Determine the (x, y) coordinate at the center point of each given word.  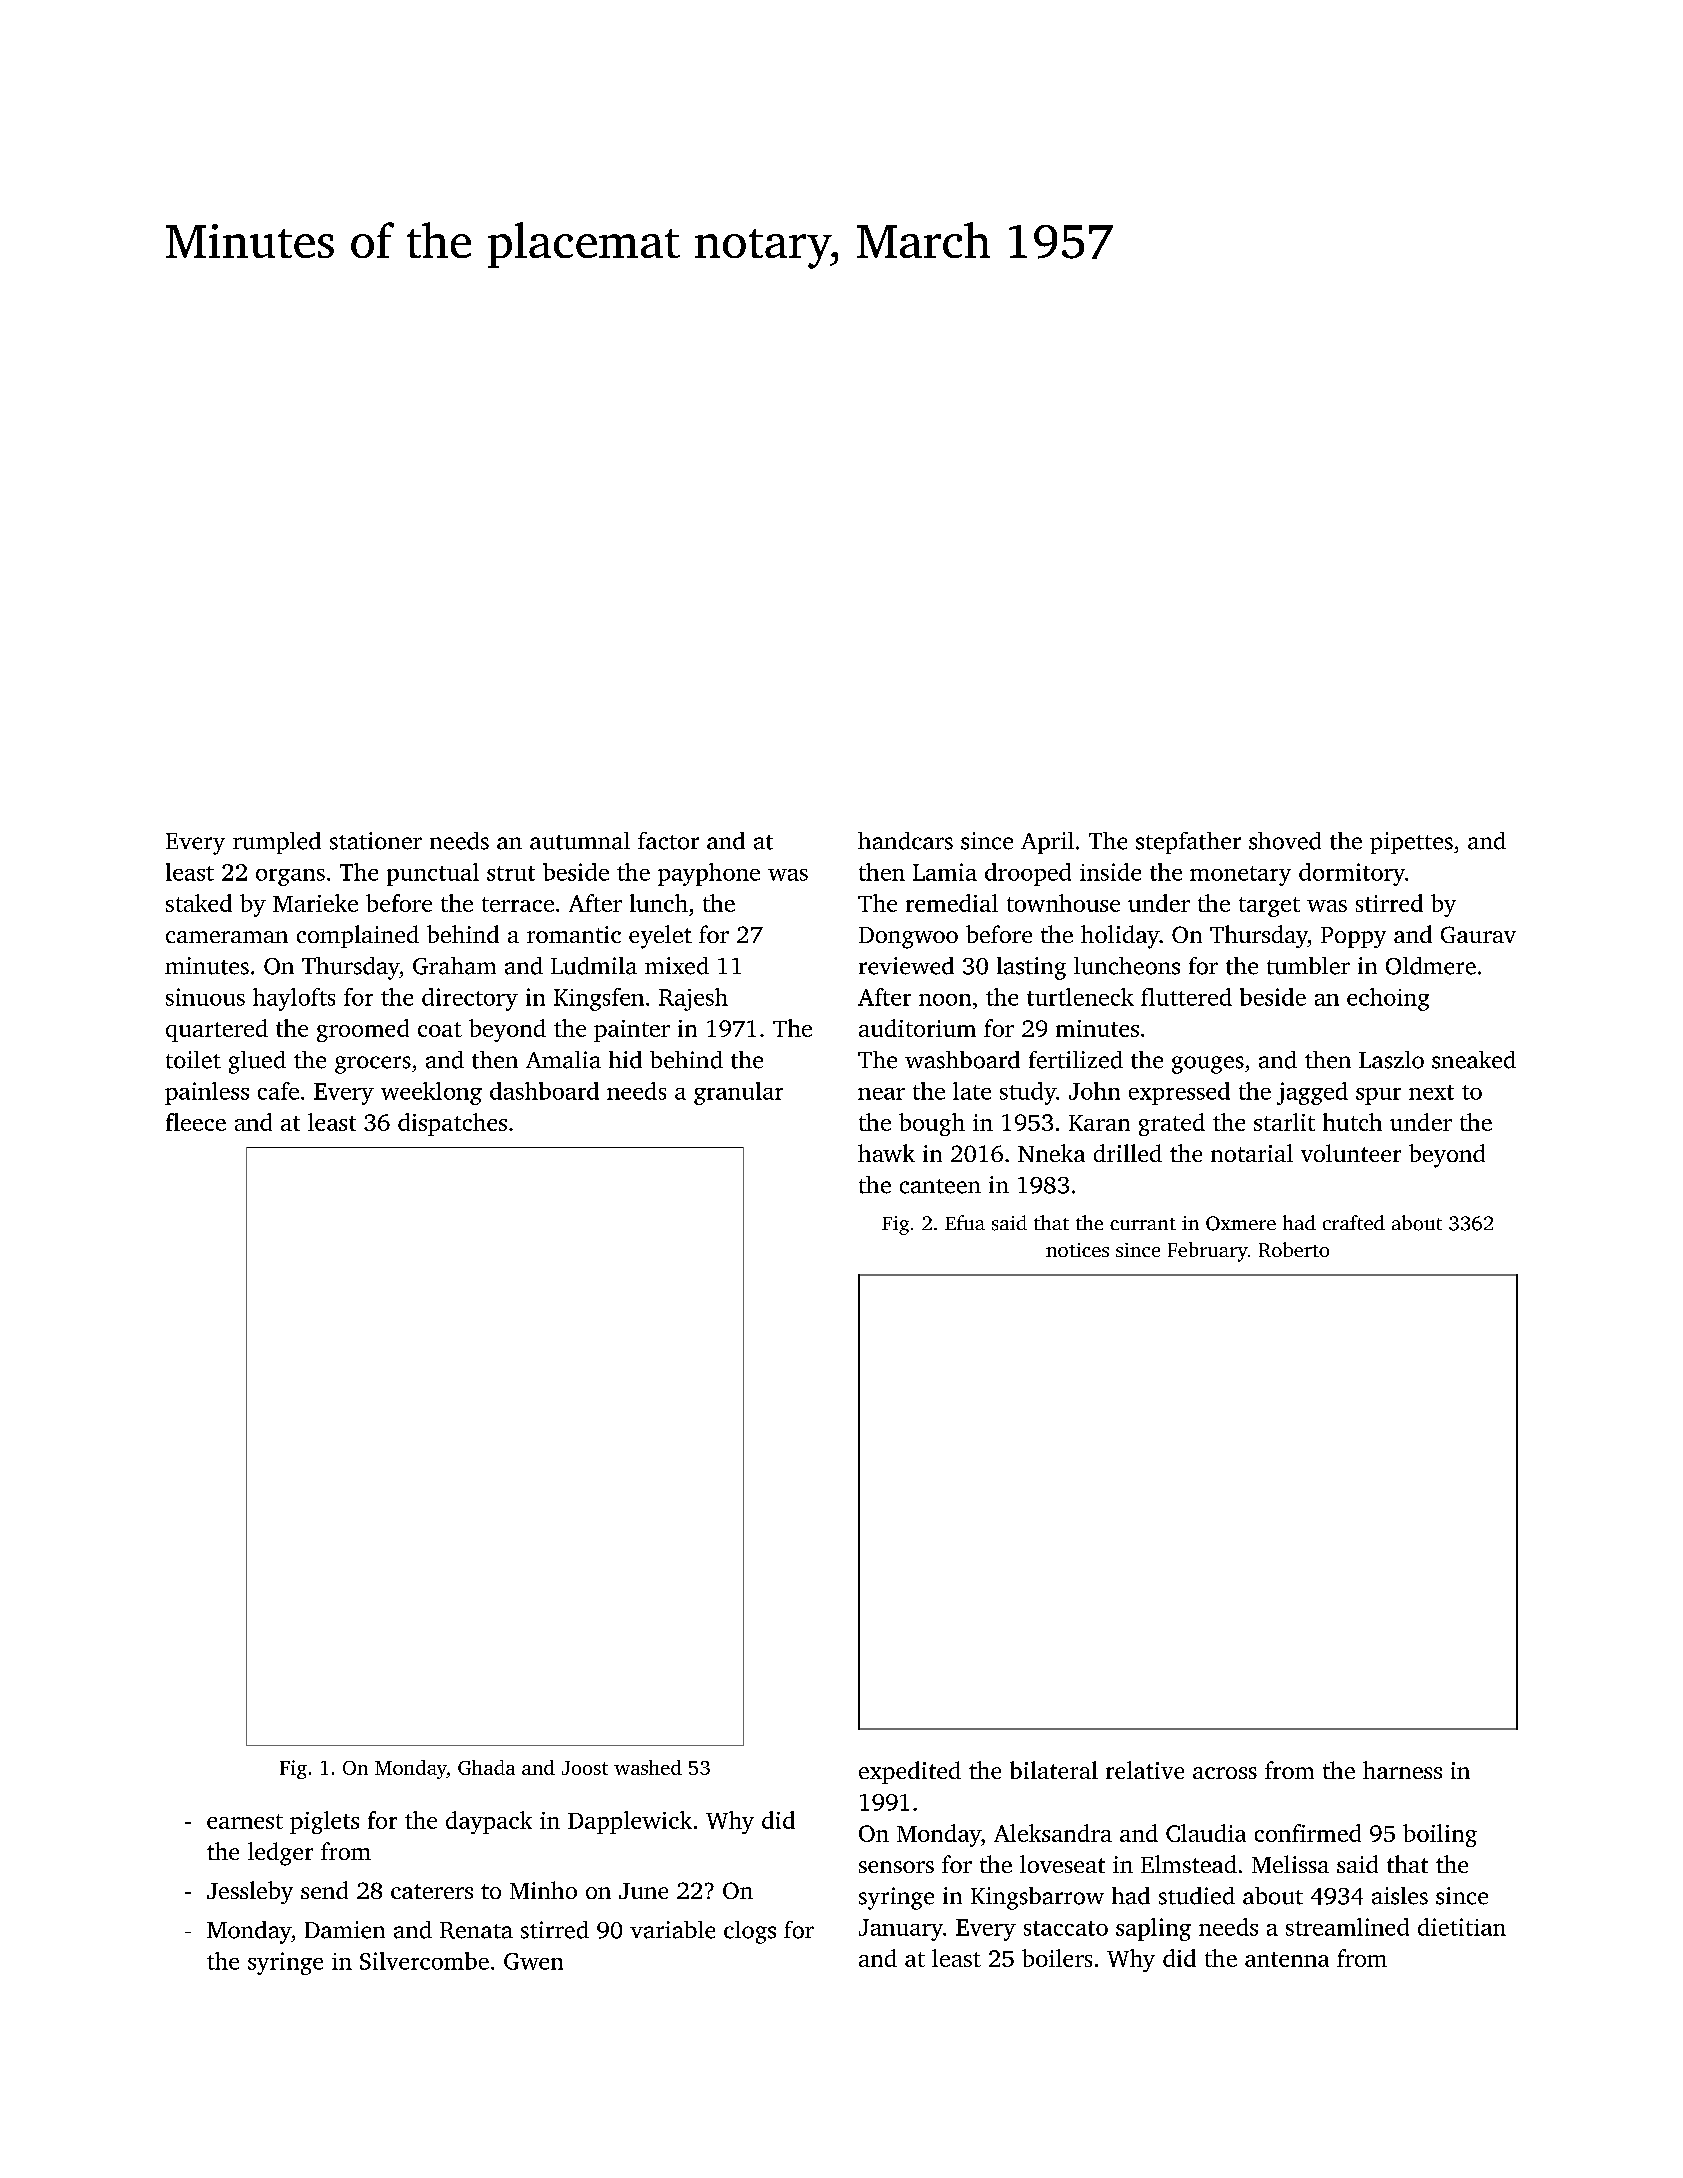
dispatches (452, 1124)
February (1208, 1252)
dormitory (1352, 874)
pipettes (1411, 843)
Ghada (486, 1767)
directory (470, 999)
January (901, 1930)
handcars (905, 841)
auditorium (917, 1028)
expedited (910, 1772)
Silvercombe (424, 1961)
